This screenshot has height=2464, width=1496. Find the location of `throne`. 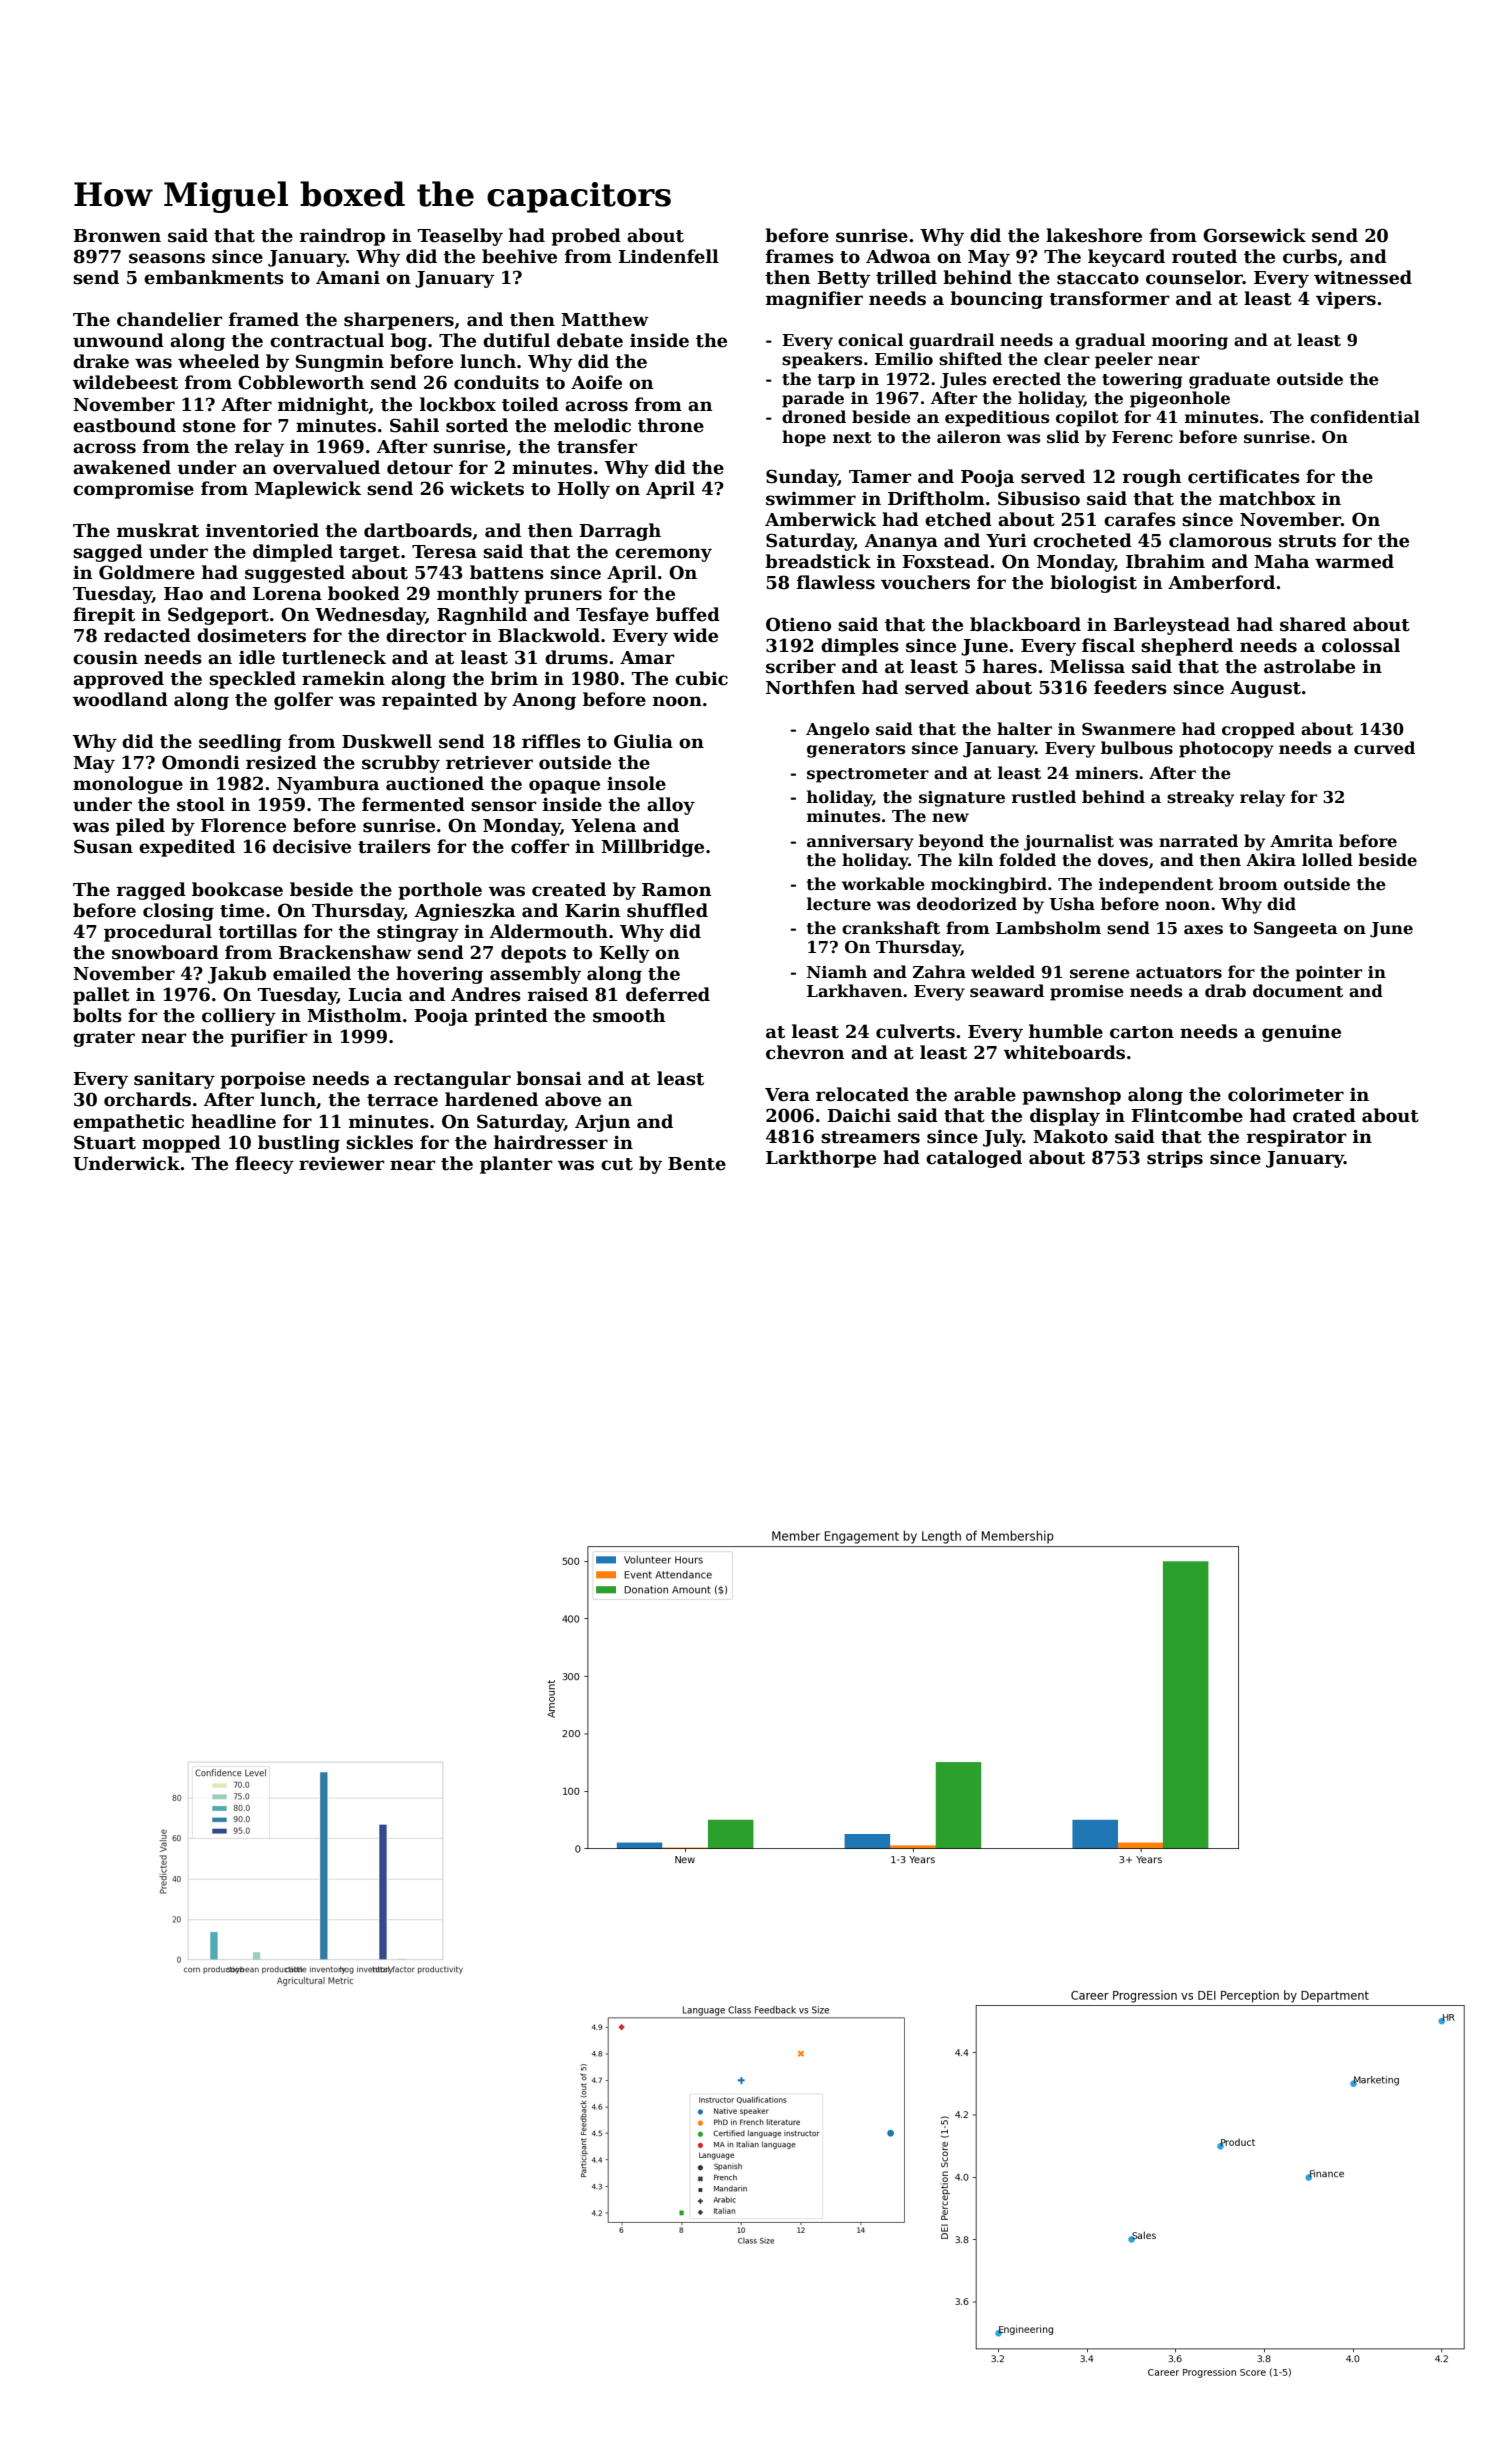

throne is located at coordinates (671, 425).
